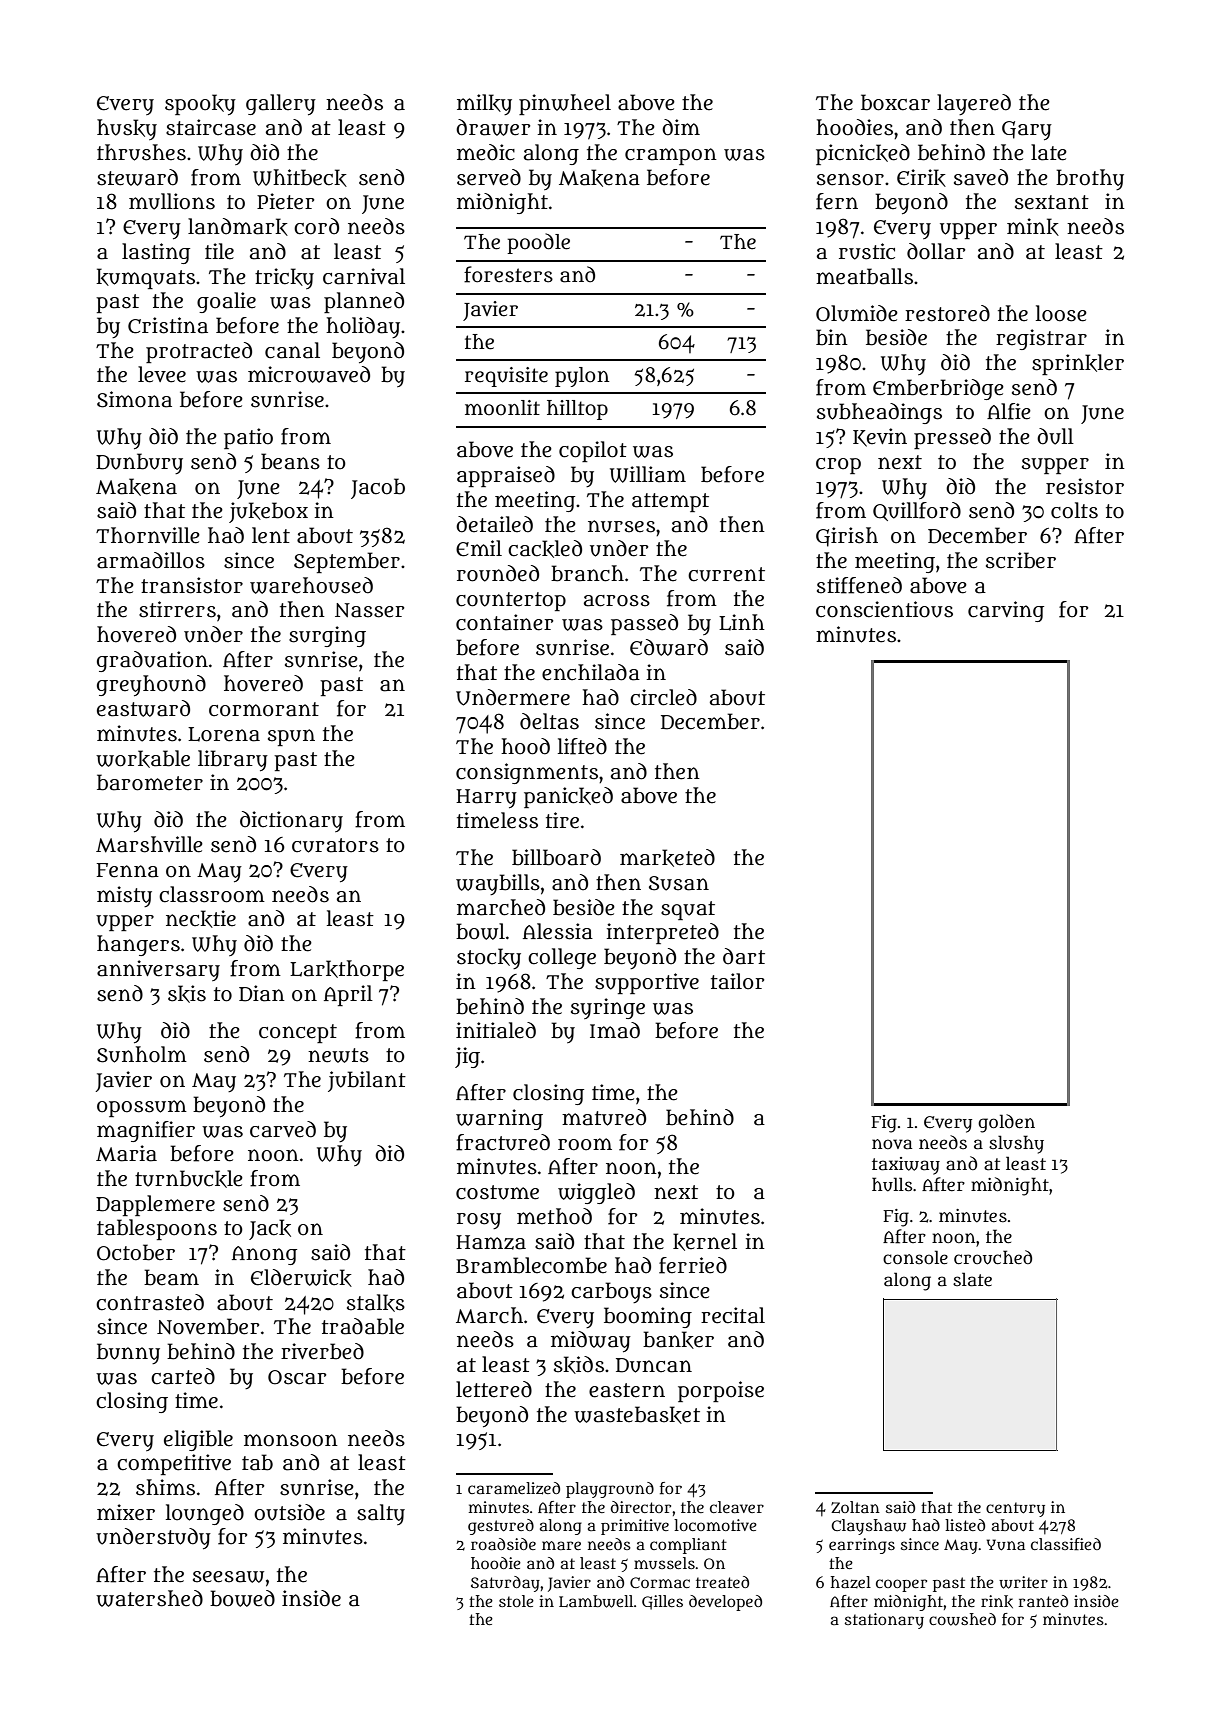 Image resolution: width=1221 pixels, height=1726 pixels. I want to click on slushy, so click(1016, 1144).
